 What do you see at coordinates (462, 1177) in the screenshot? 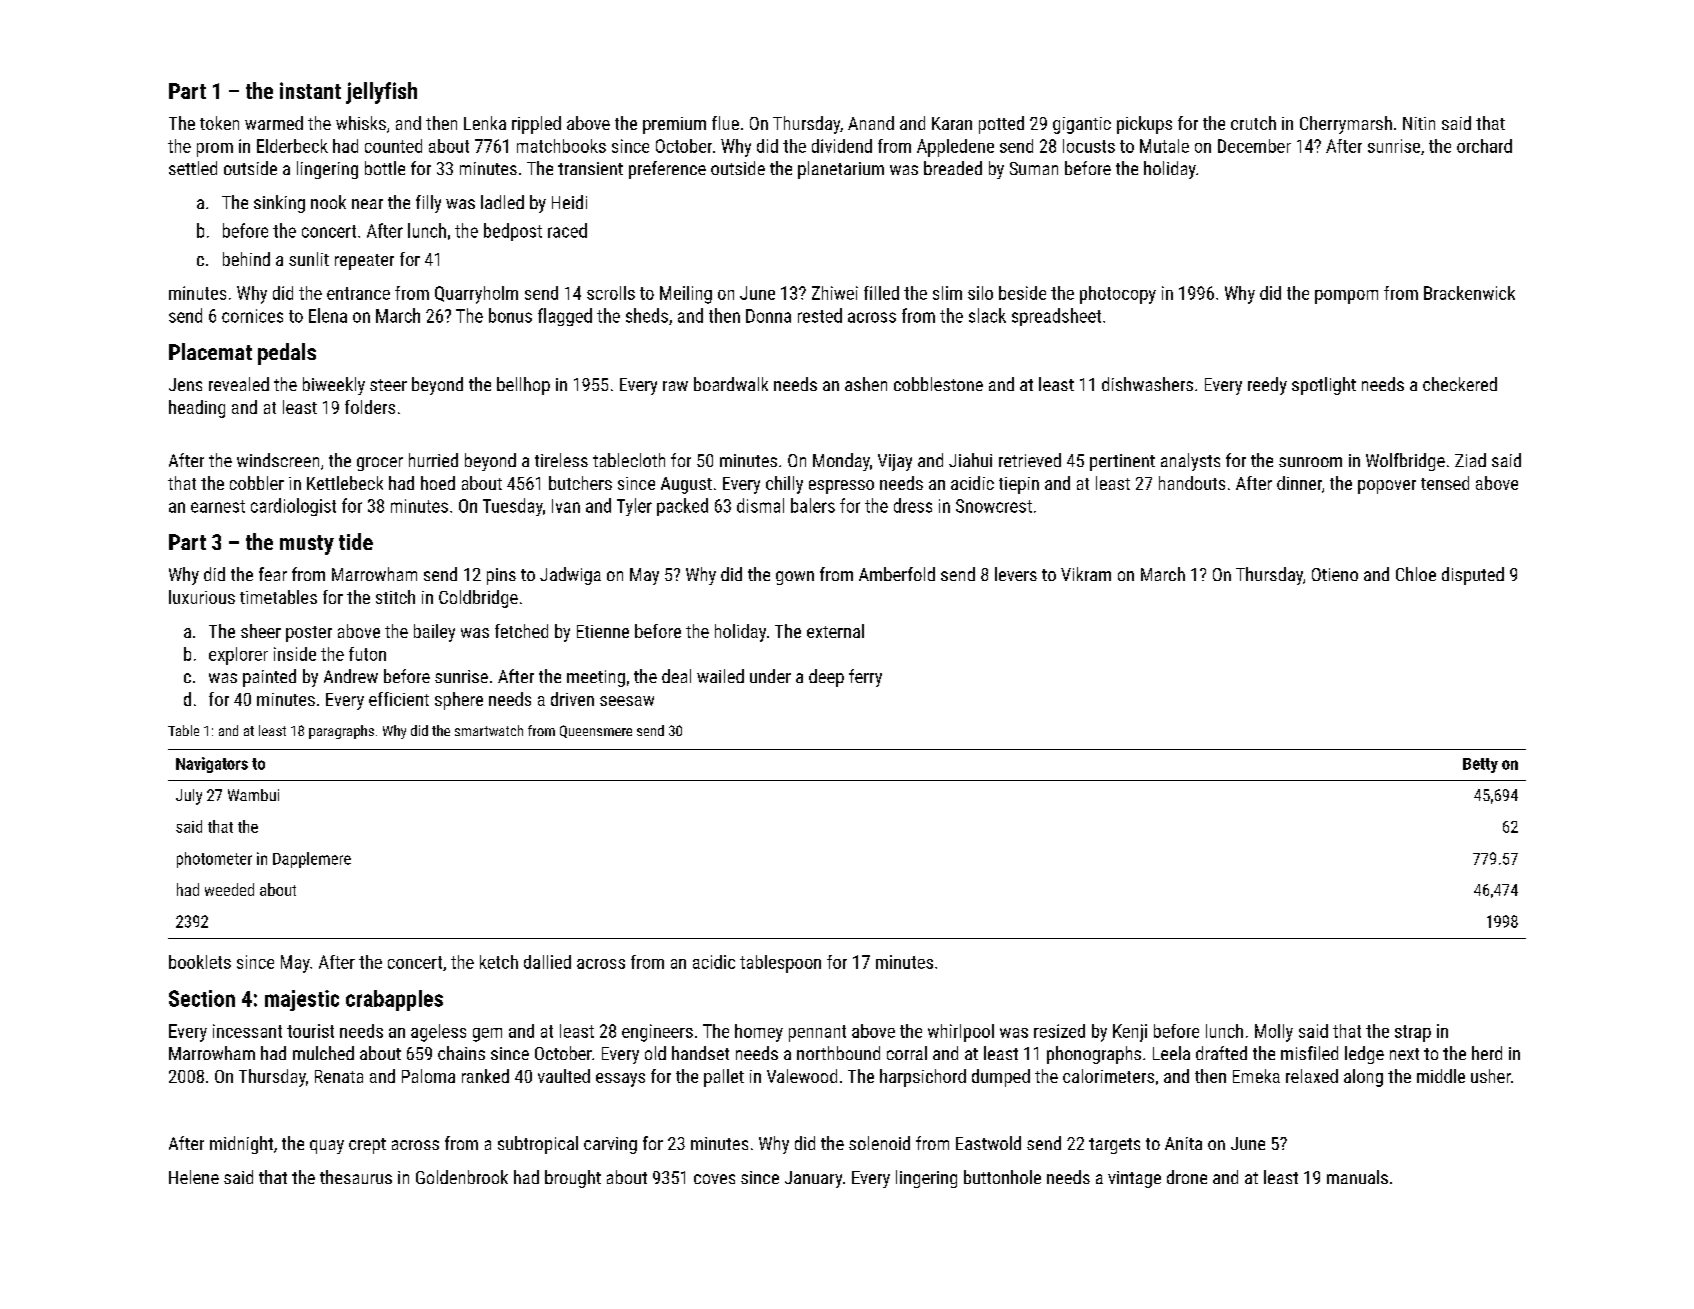
I see `Goldenbrook` at bounding box center [462, 1177].
